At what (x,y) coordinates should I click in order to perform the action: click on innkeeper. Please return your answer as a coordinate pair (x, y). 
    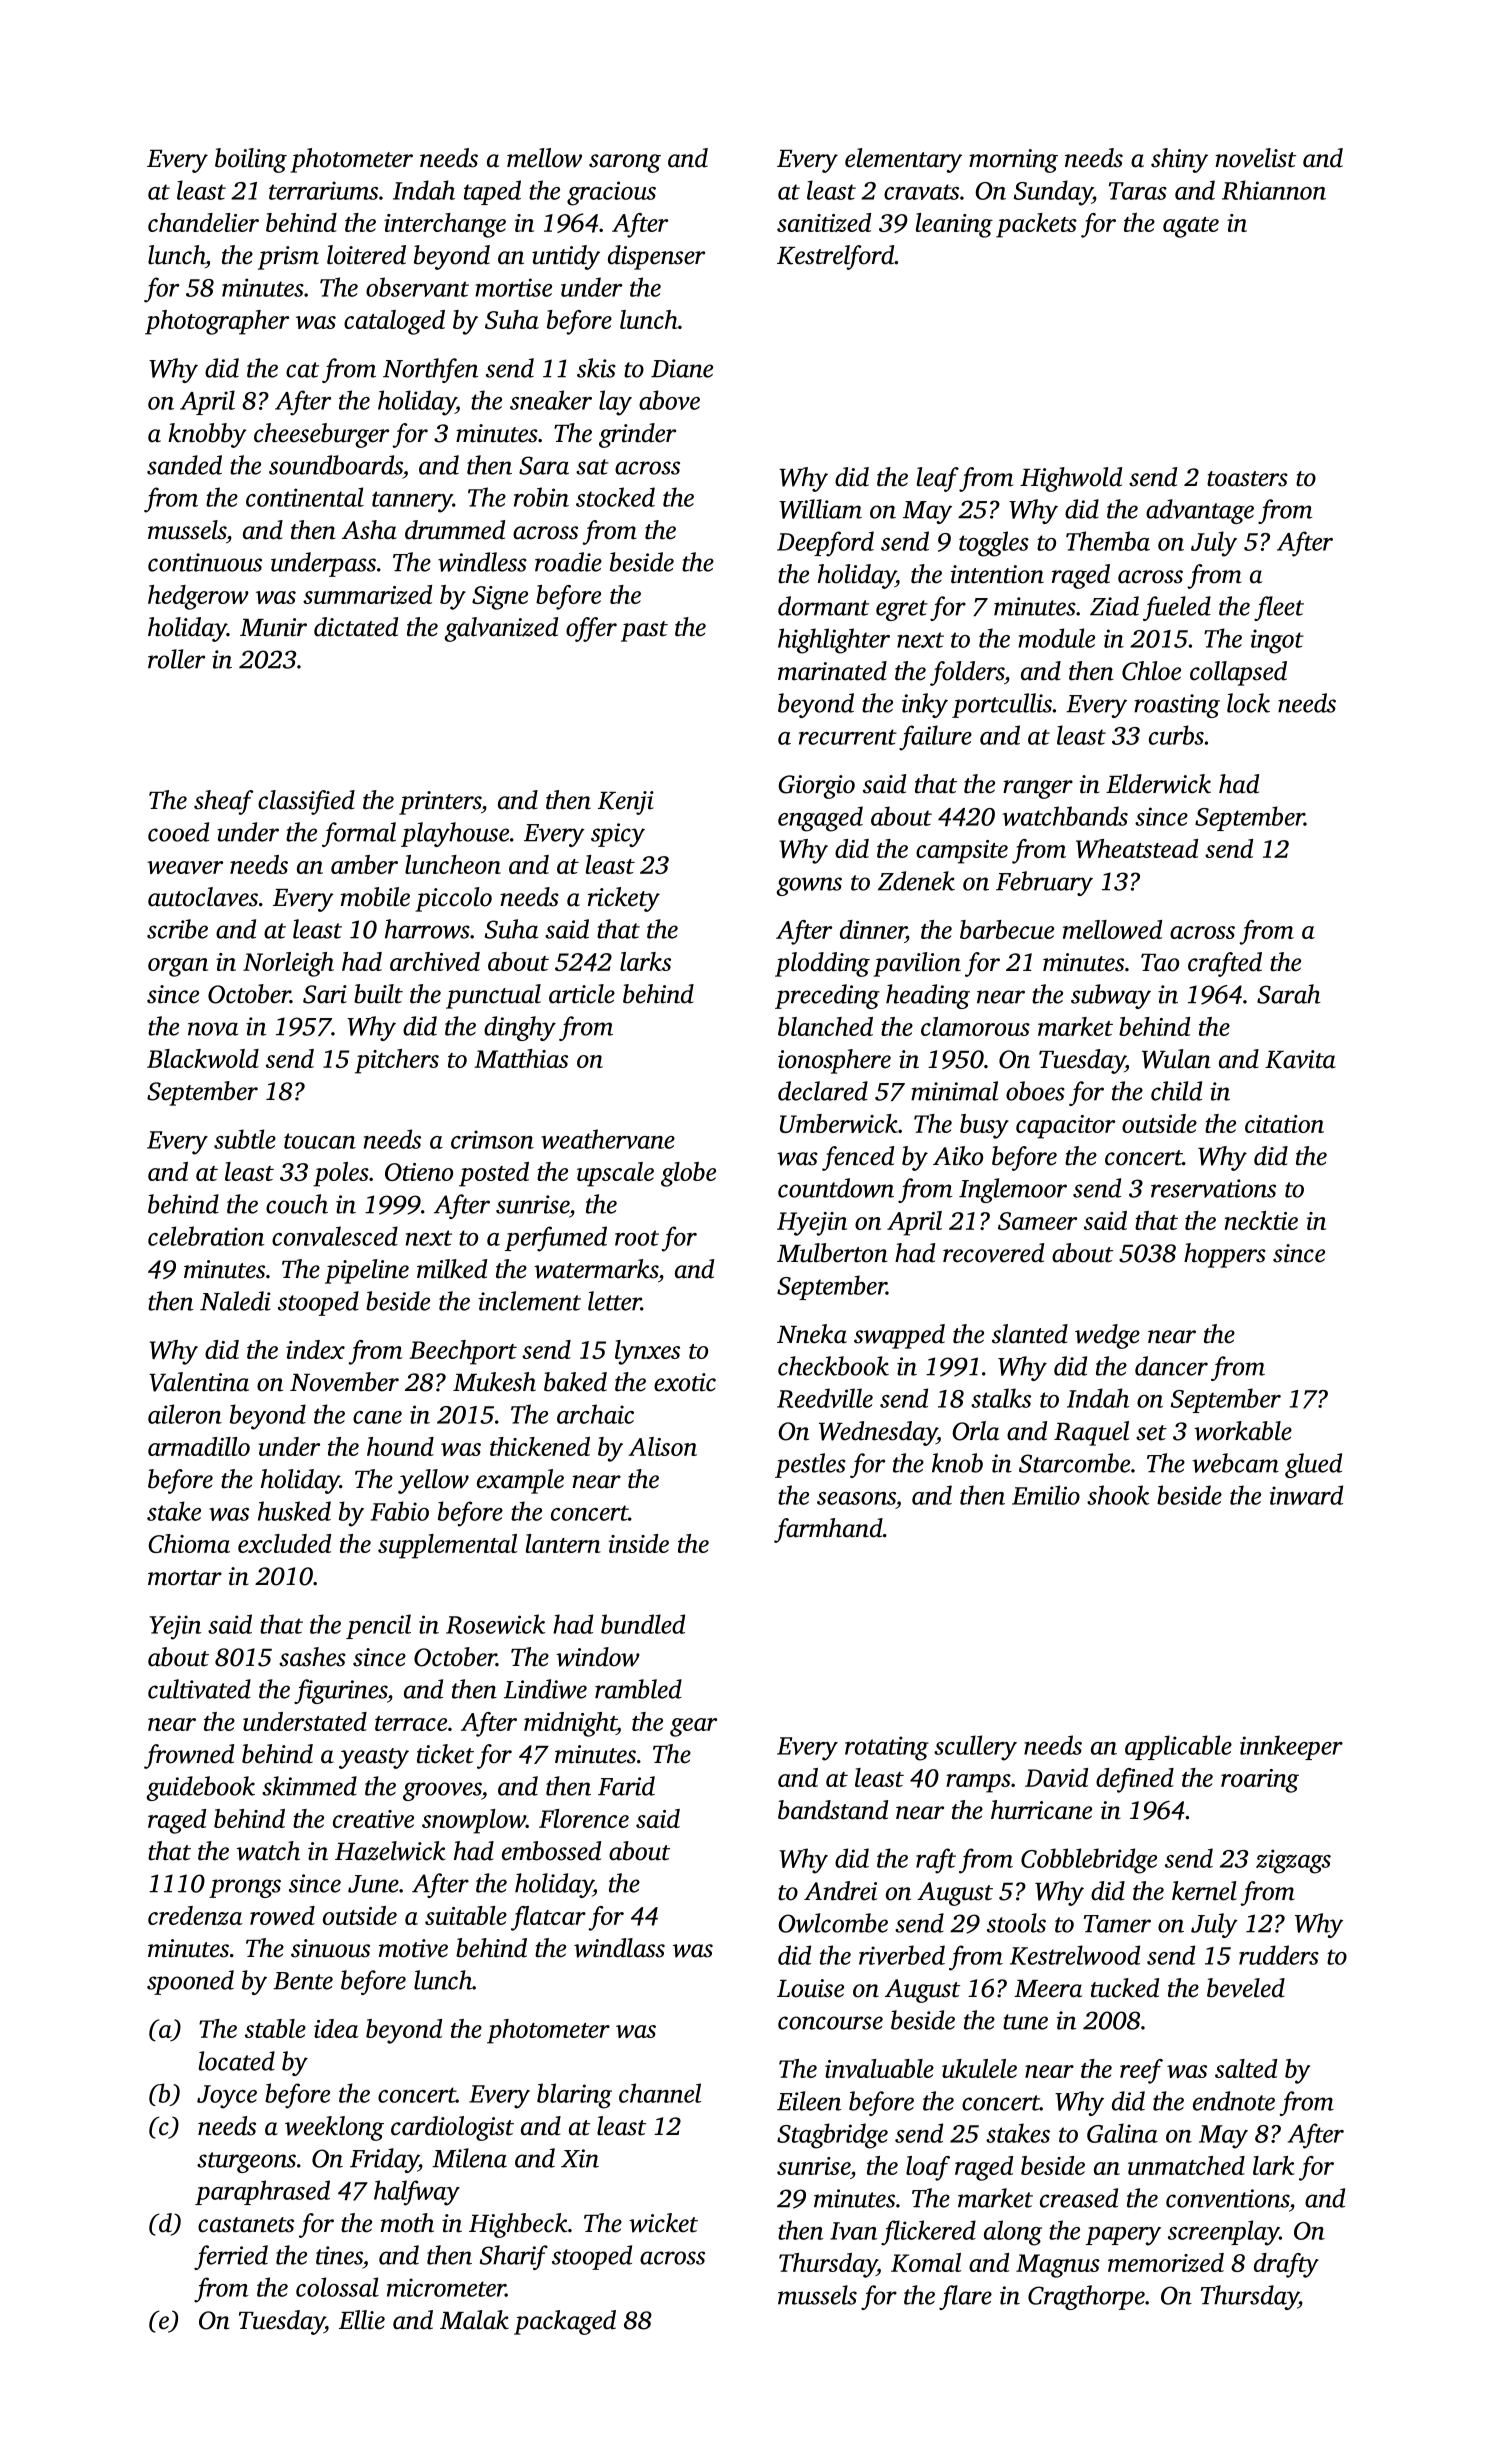
    Looking at the image, I should click on (1291, 1747).
